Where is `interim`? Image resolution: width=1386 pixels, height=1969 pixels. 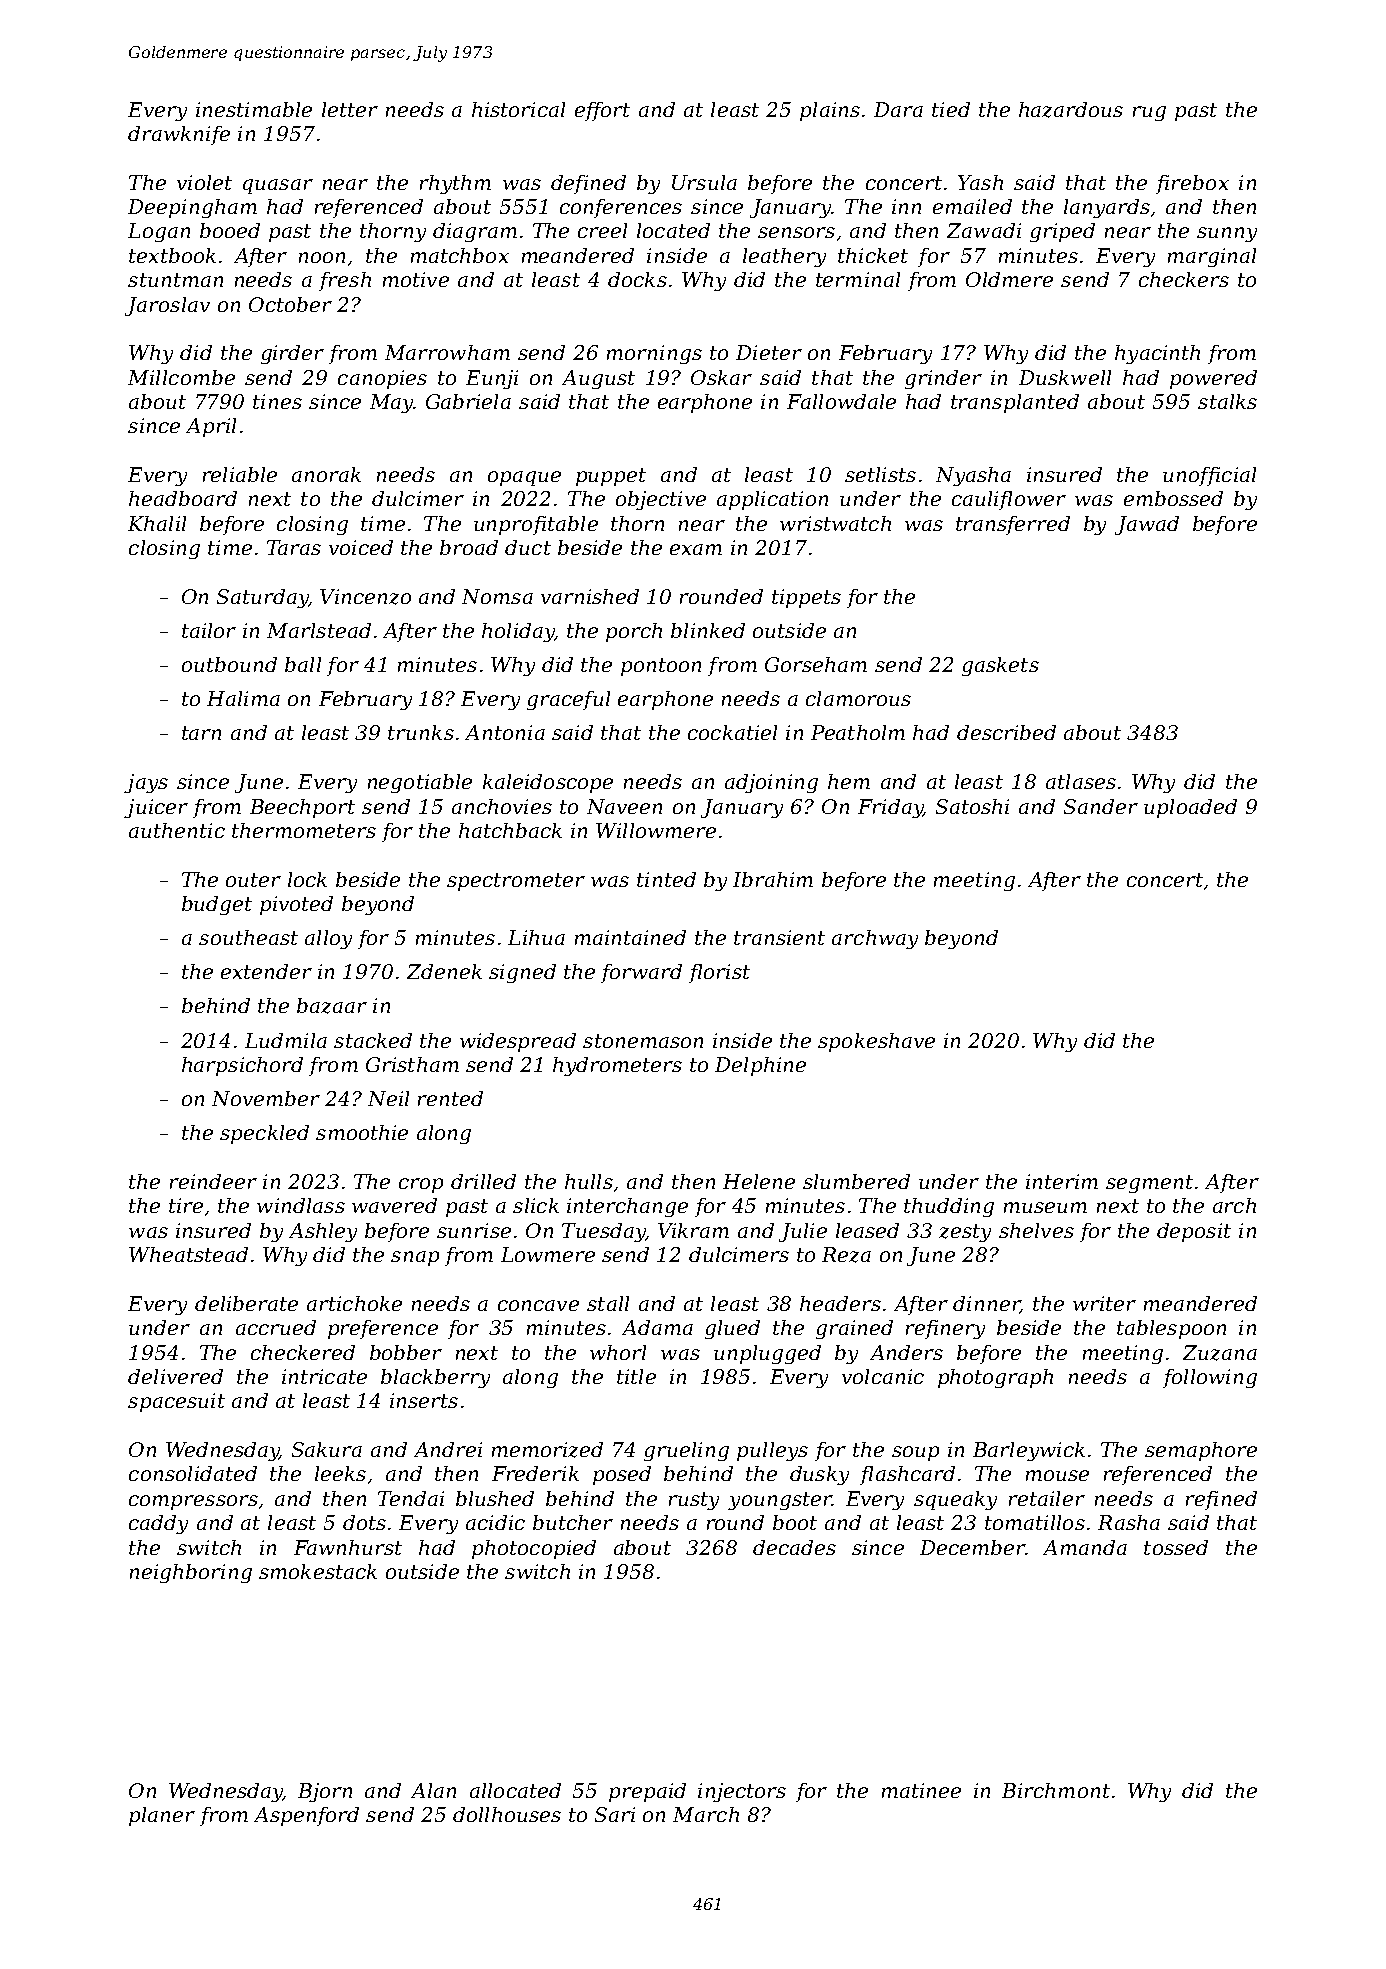
interim is located at coordinates (1062, 1181).
